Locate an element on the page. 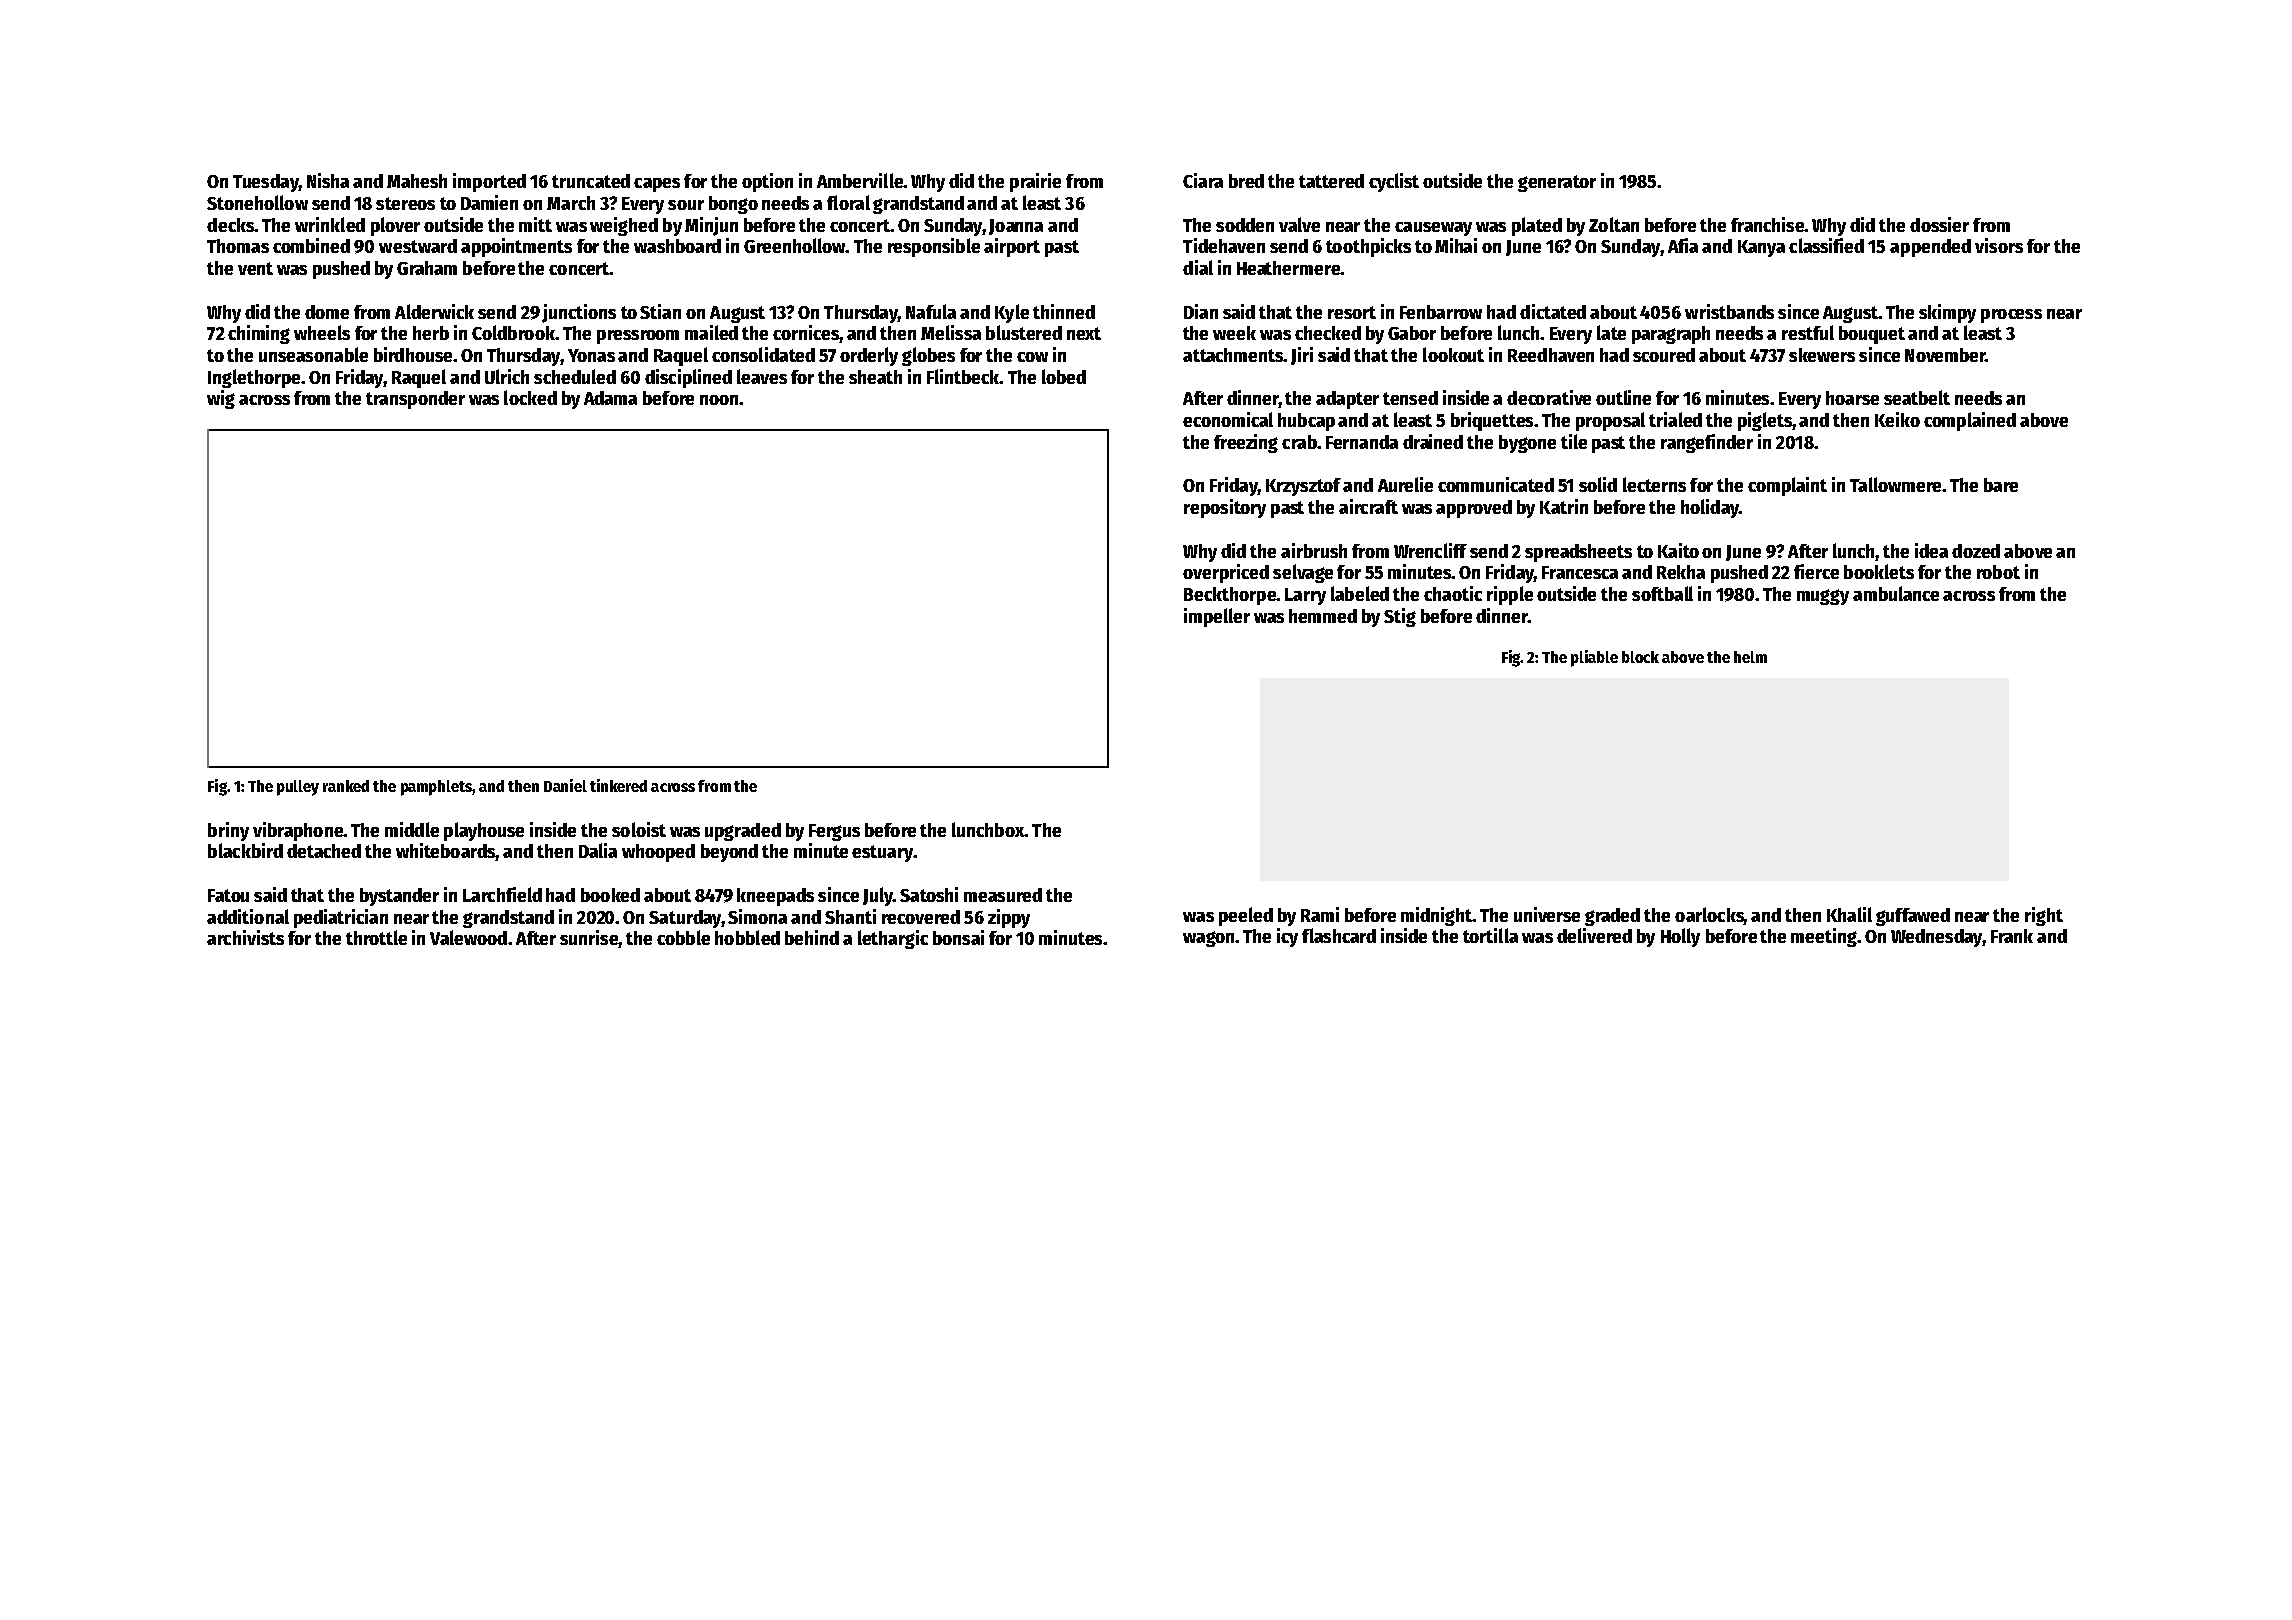 The image size is (2292, 1620). Valewood is located at coordinates (468, 937).
